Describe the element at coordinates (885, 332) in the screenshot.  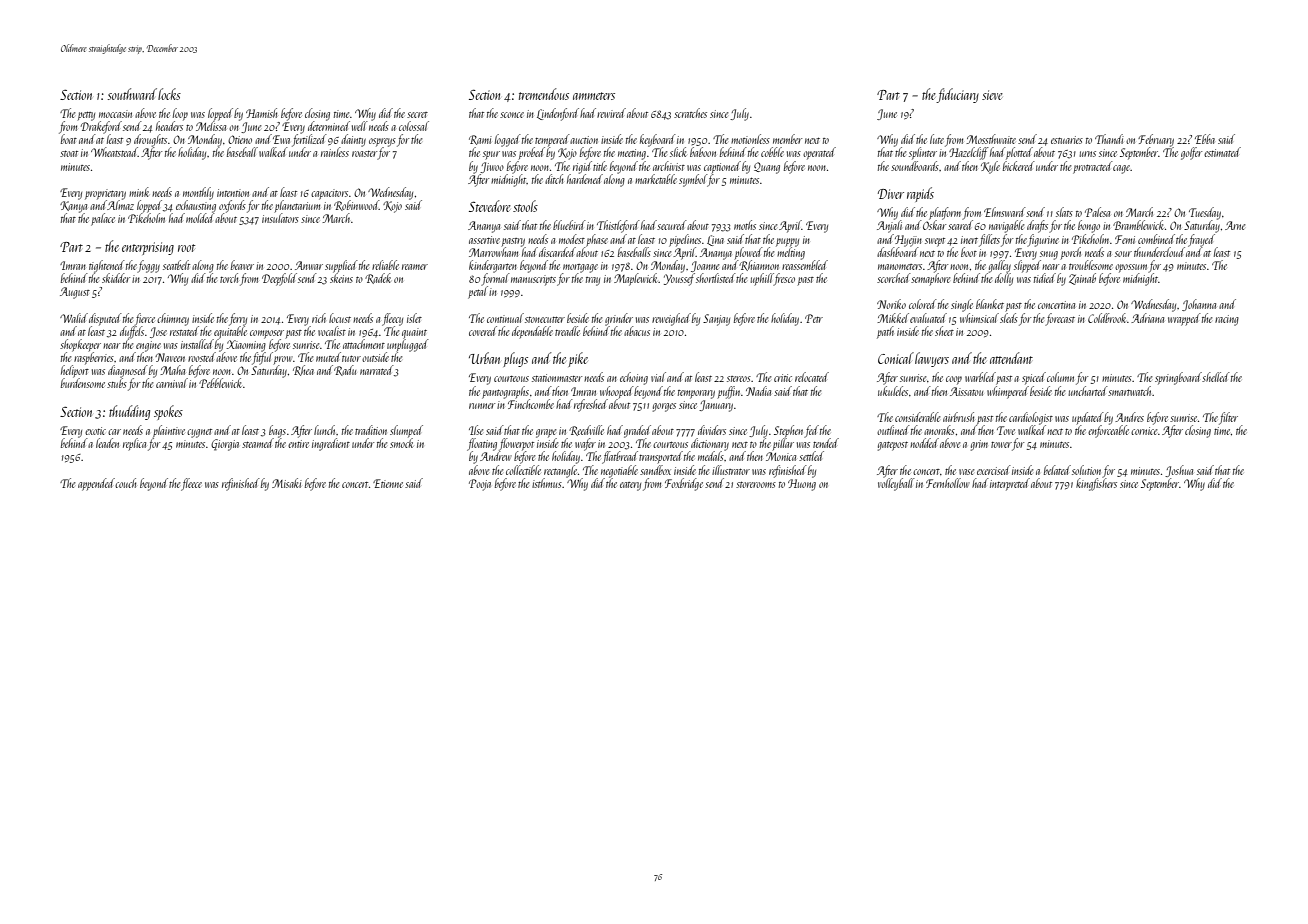
I see `path` at that location.
